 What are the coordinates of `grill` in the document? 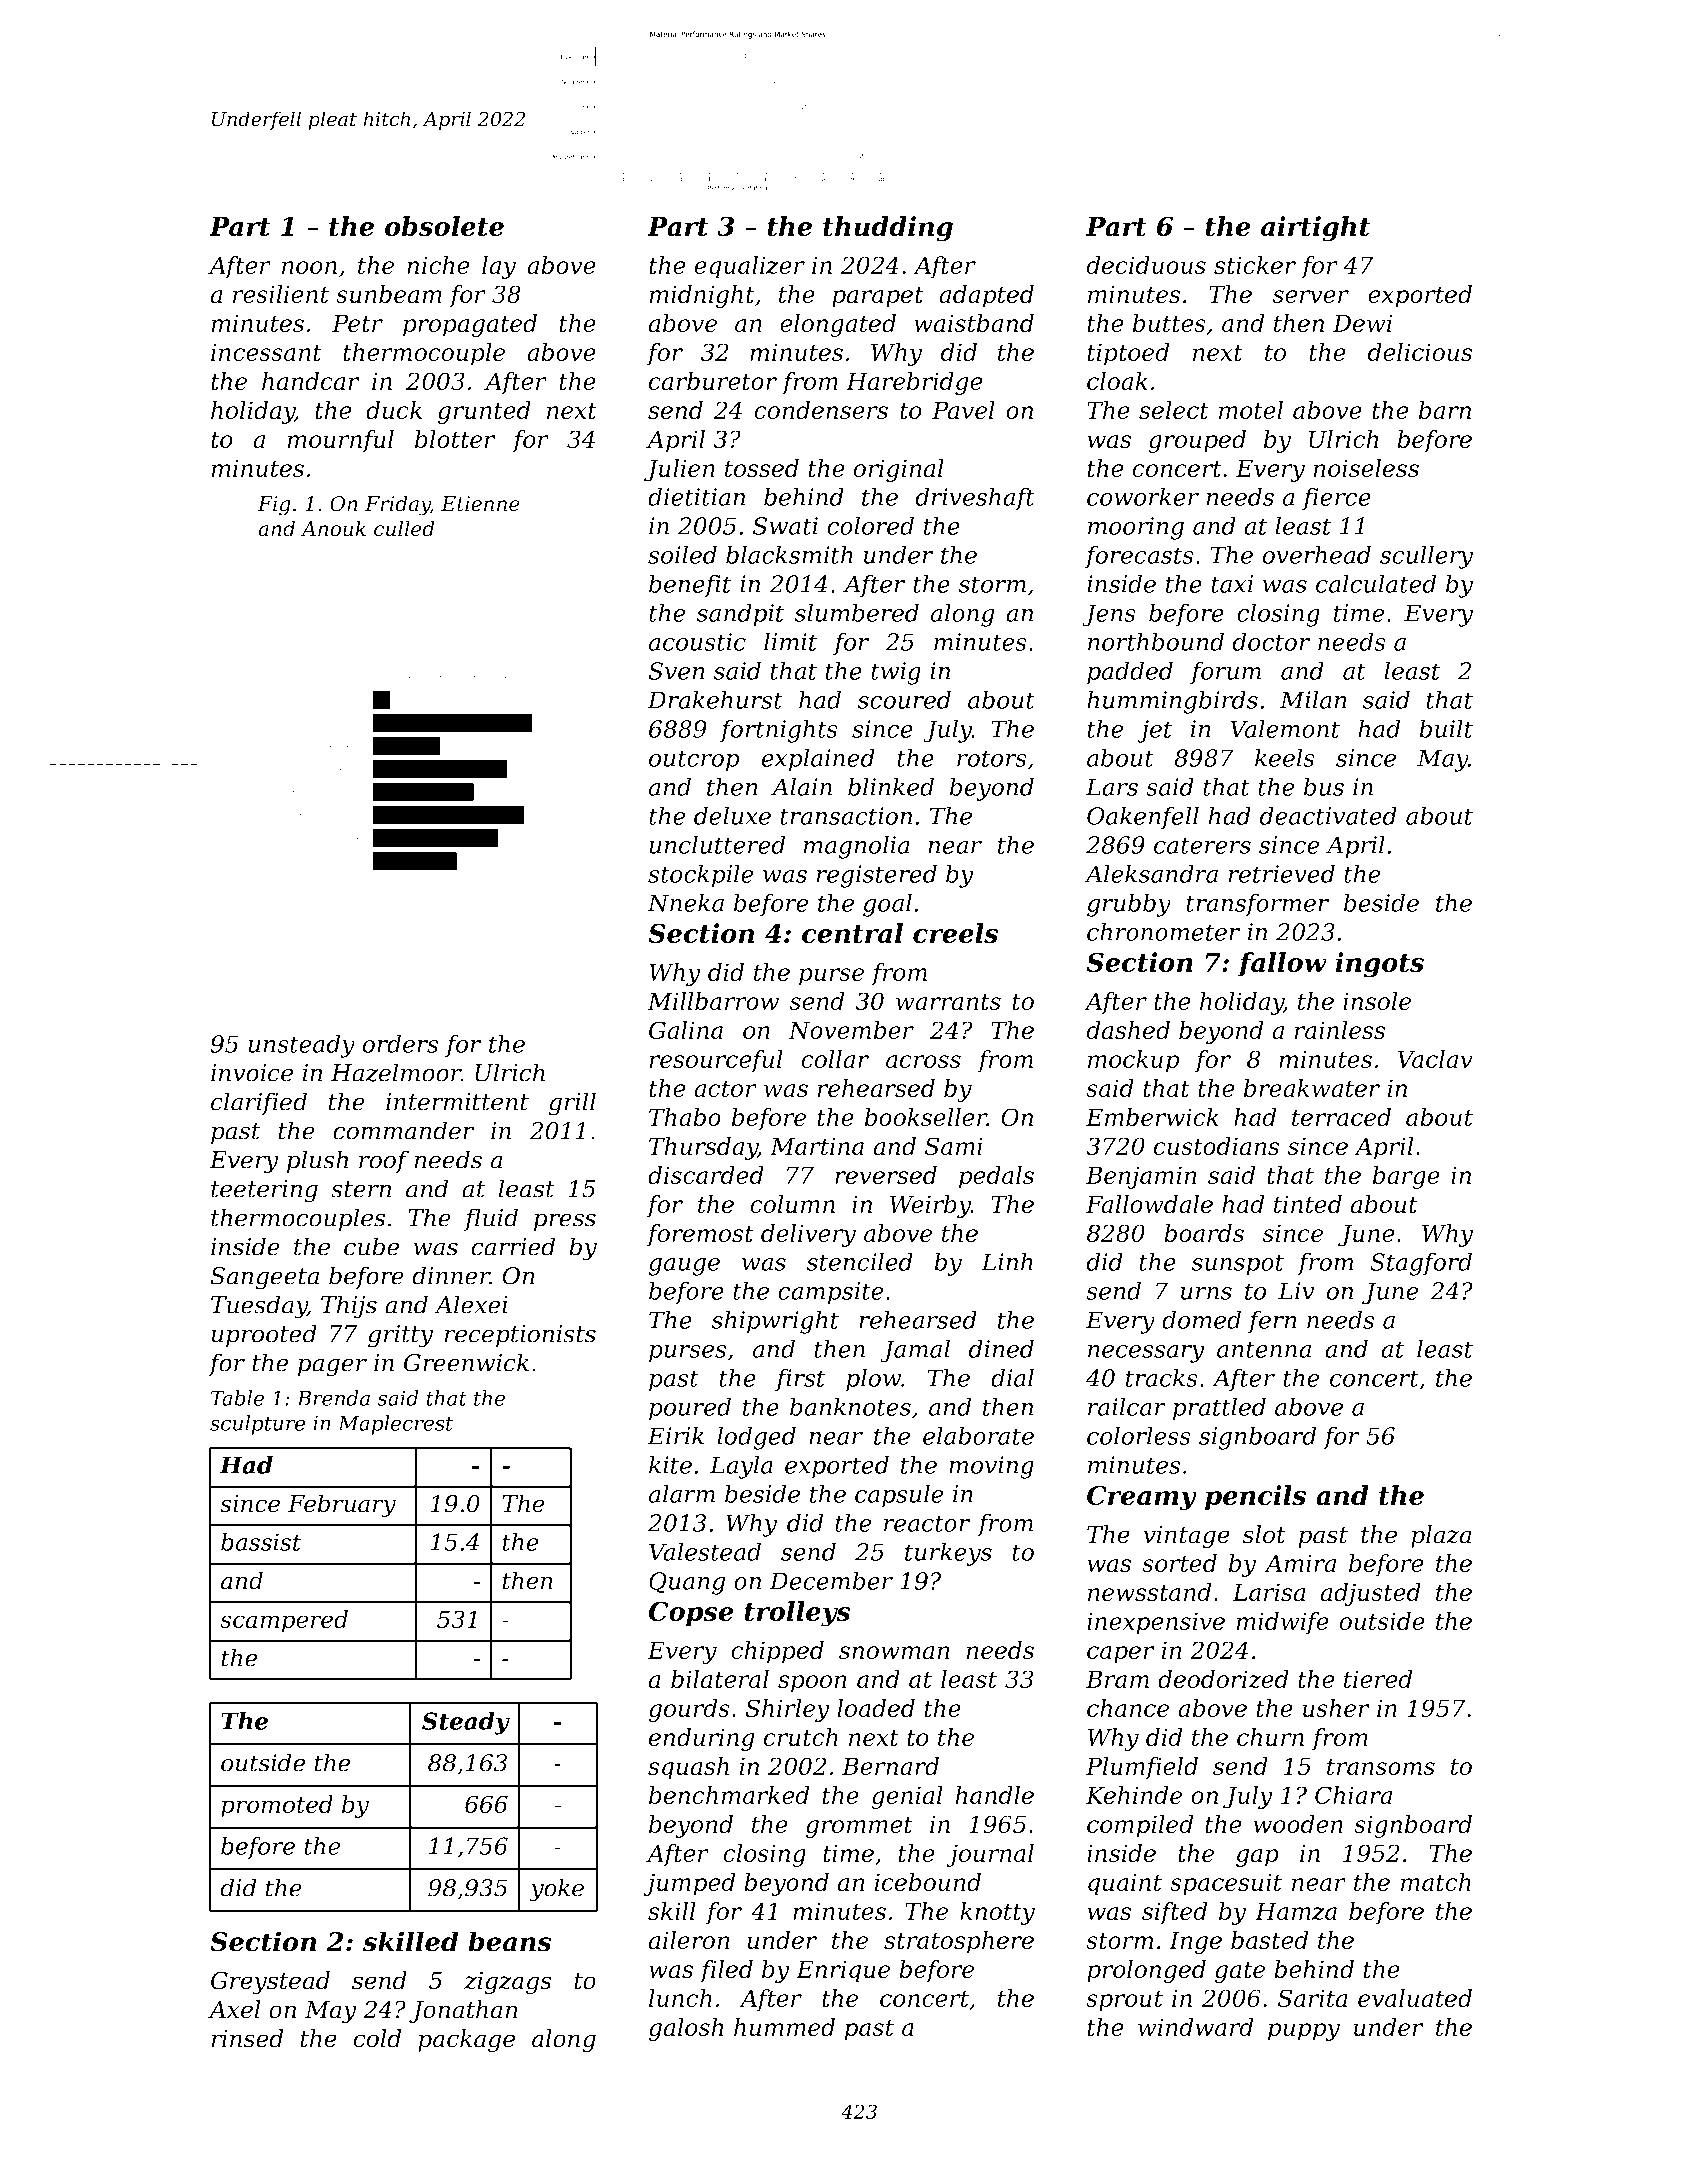 It's located at (572, 1104).
